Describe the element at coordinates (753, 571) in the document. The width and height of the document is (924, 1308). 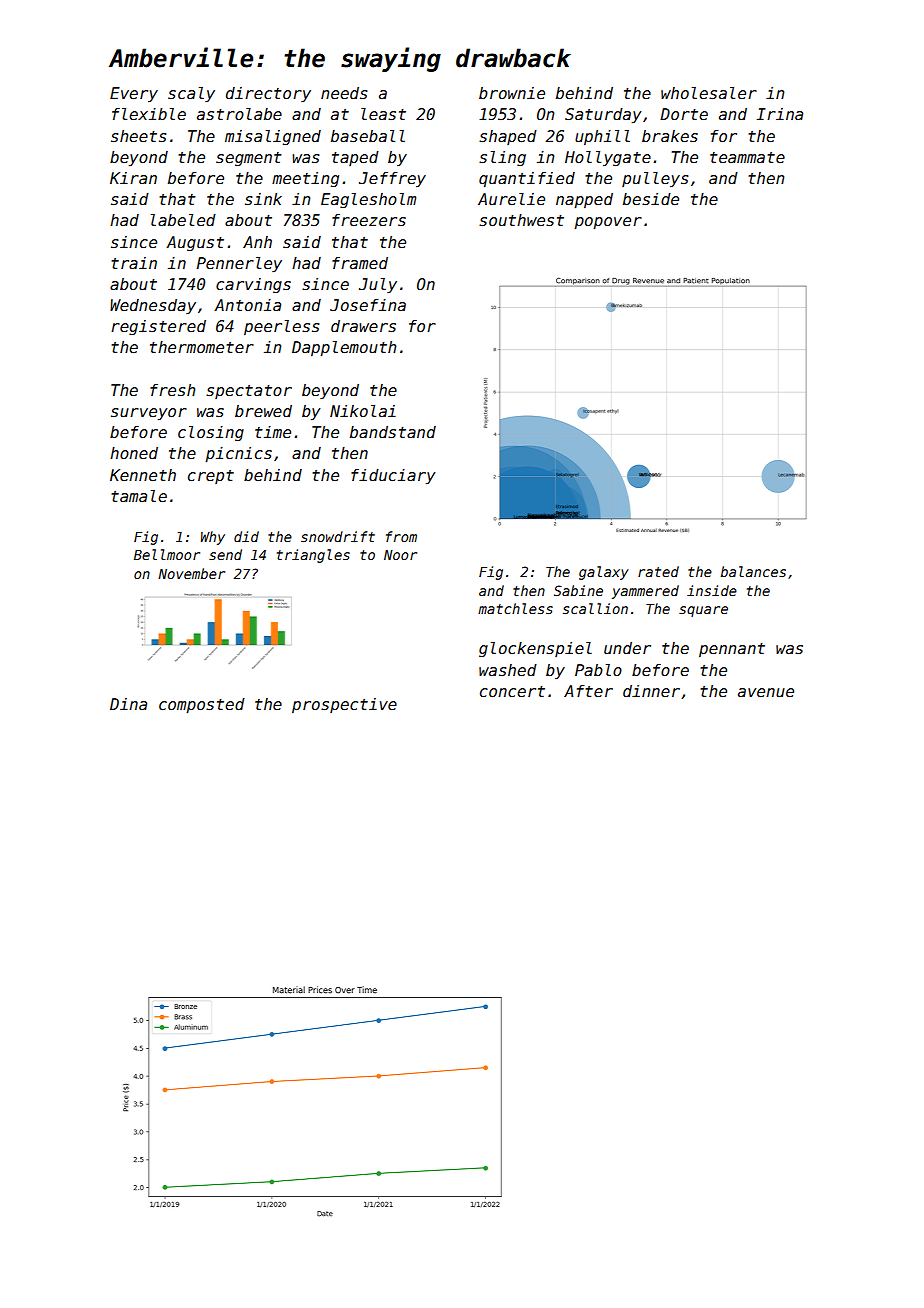
I see `balances` at that location.
